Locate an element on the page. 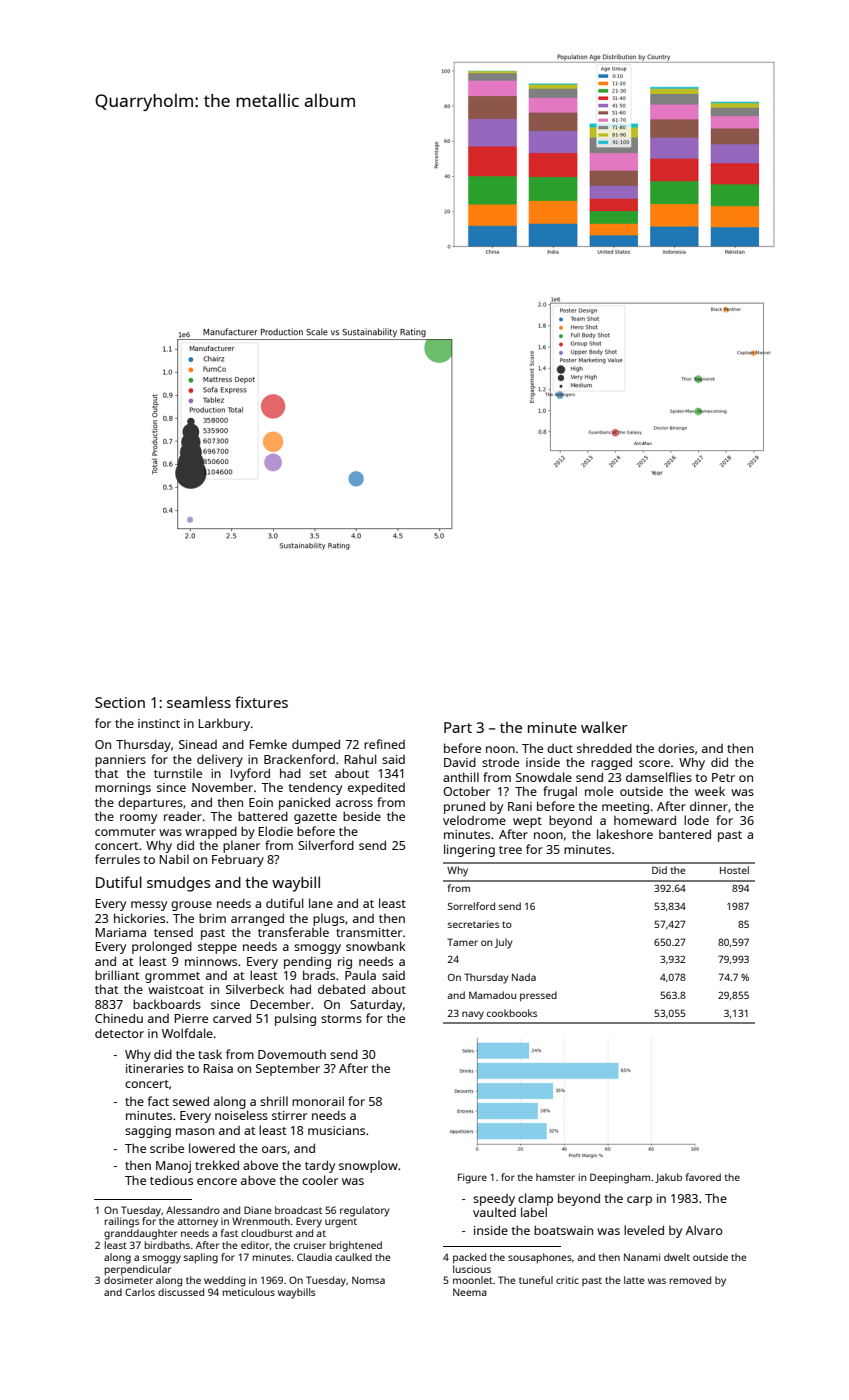 The height and width of the page is (1400, 849). favored is located at coordinates (703, 1177).
